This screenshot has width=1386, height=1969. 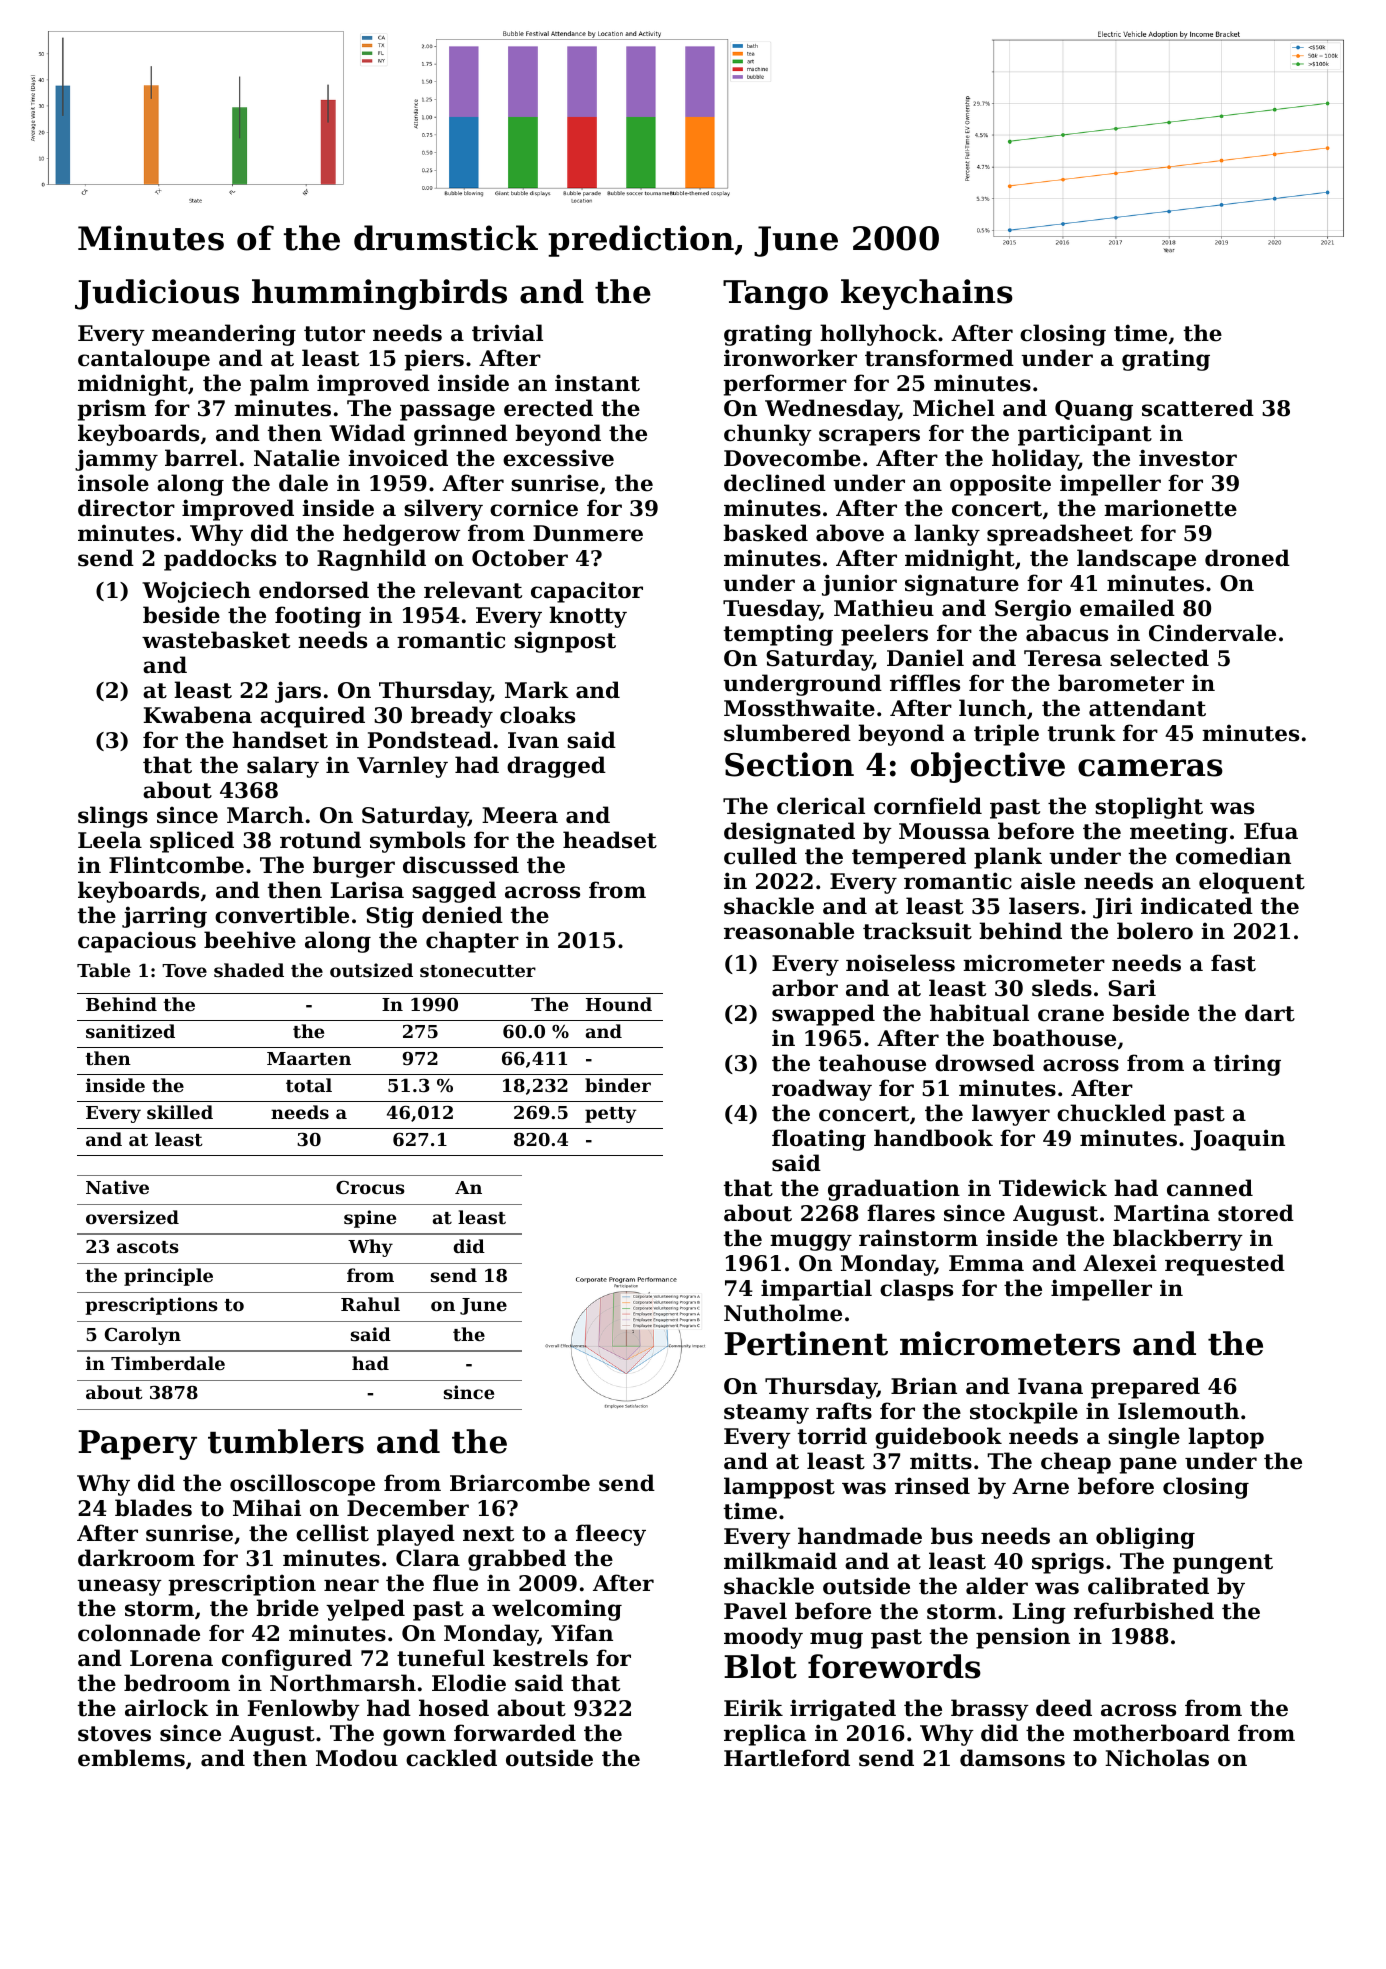 I want to click on floating, so click(x=819, y=1140).
